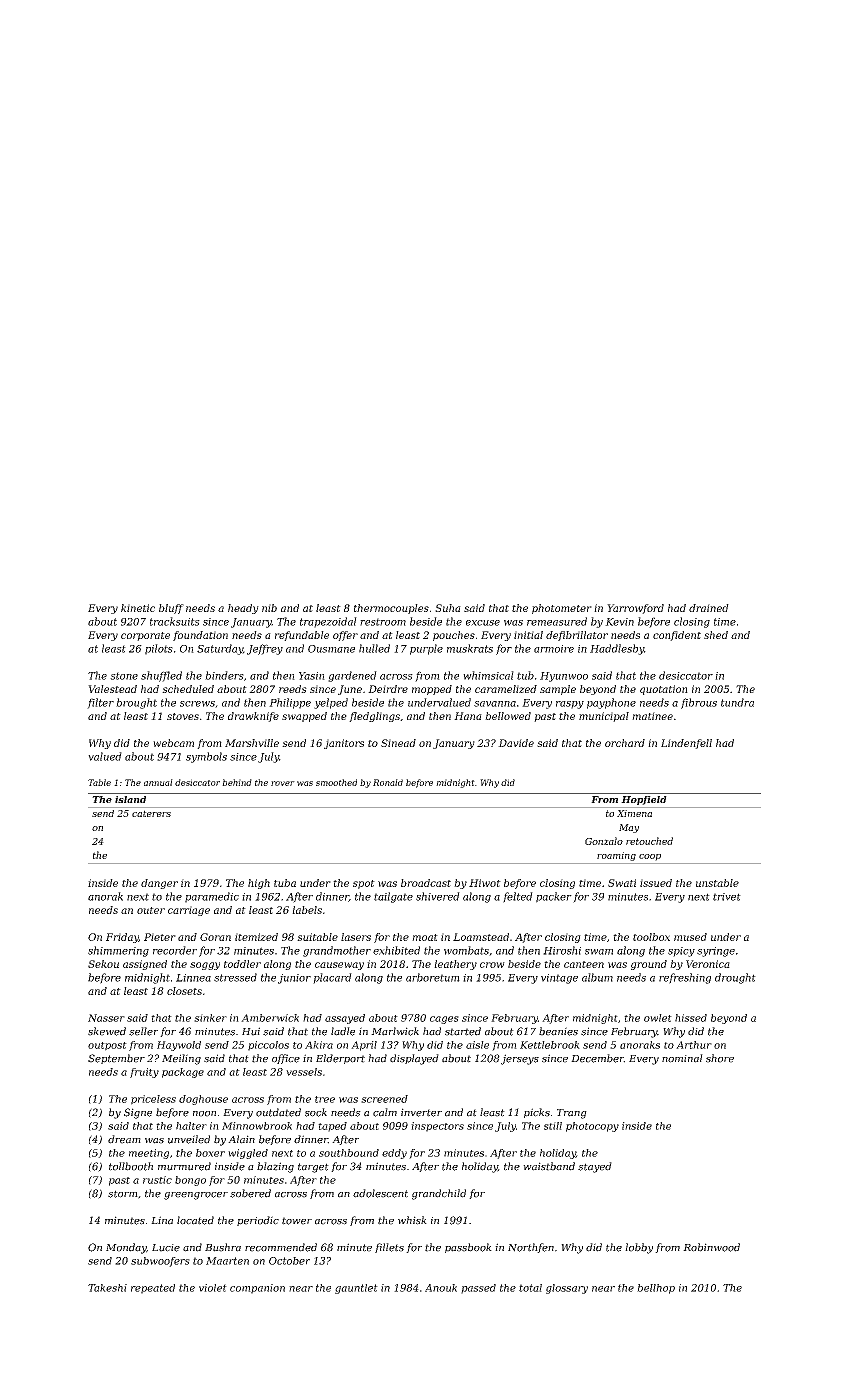  Describe the element at coordinates (253, 717) in the screenshot. I see `drawknife` at that location.
